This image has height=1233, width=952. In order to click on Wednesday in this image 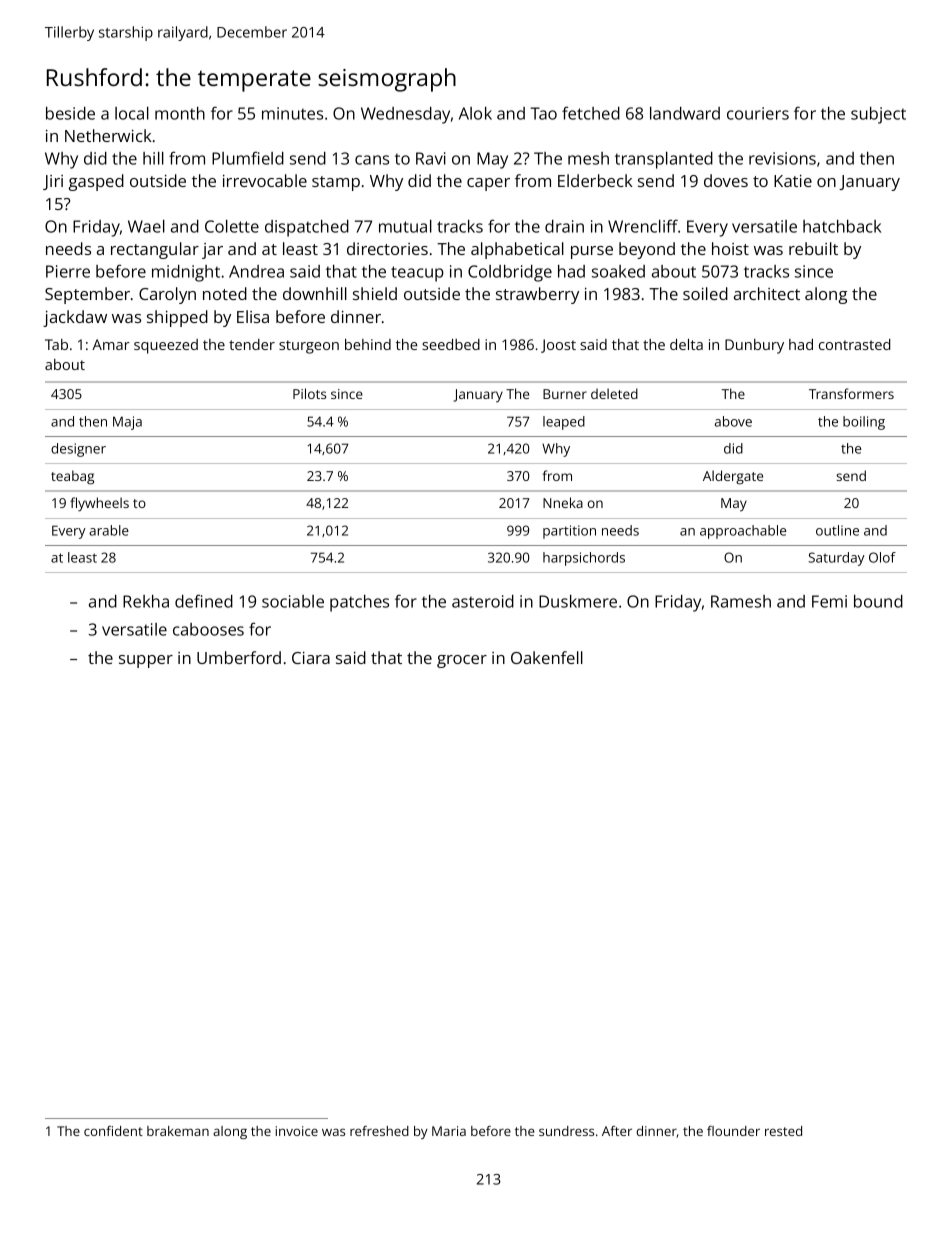, I will do `click(405, 115)`.
